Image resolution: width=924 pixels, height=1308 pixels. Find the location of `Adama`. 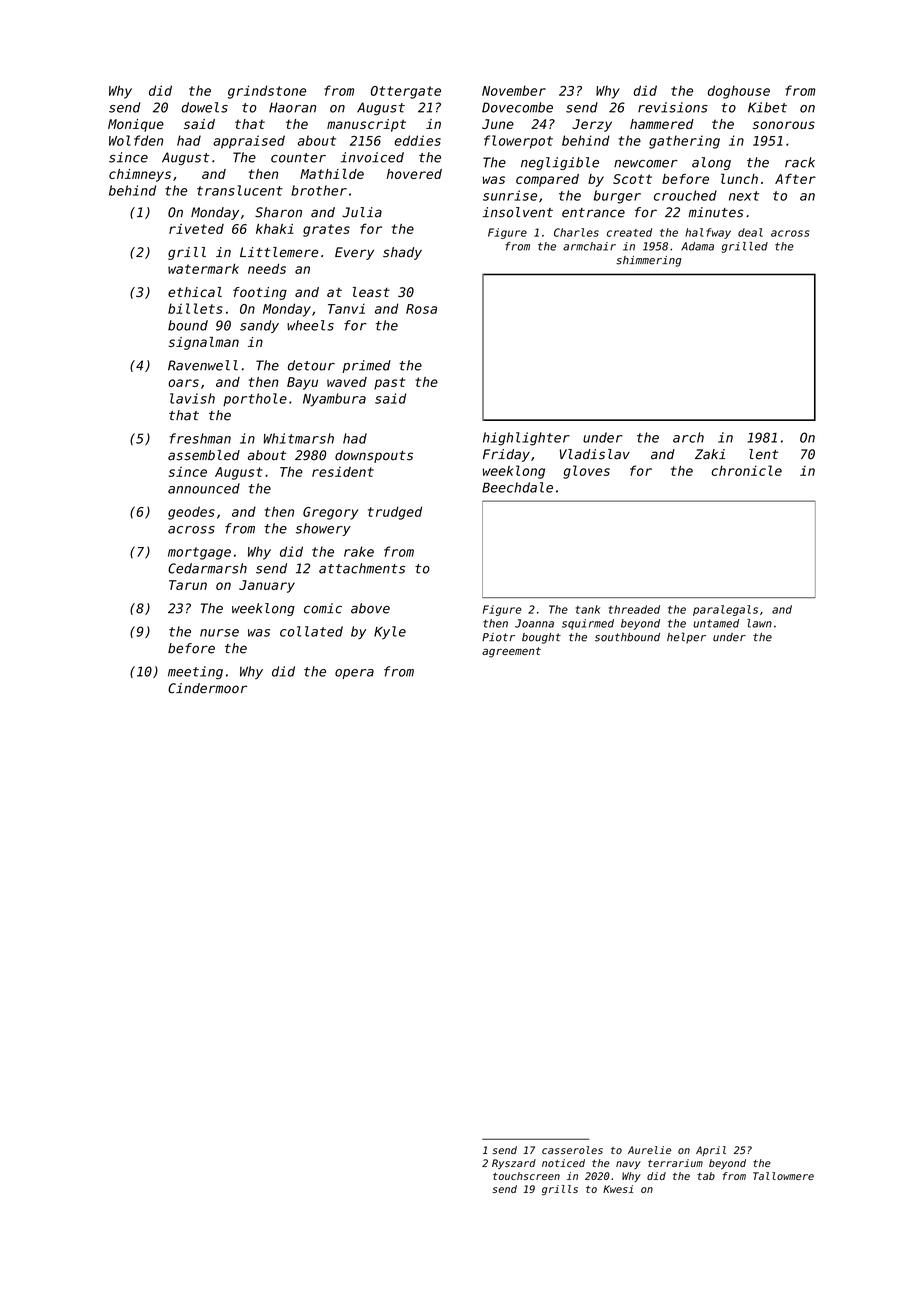

Adama is located at coordinates (697, 246).
